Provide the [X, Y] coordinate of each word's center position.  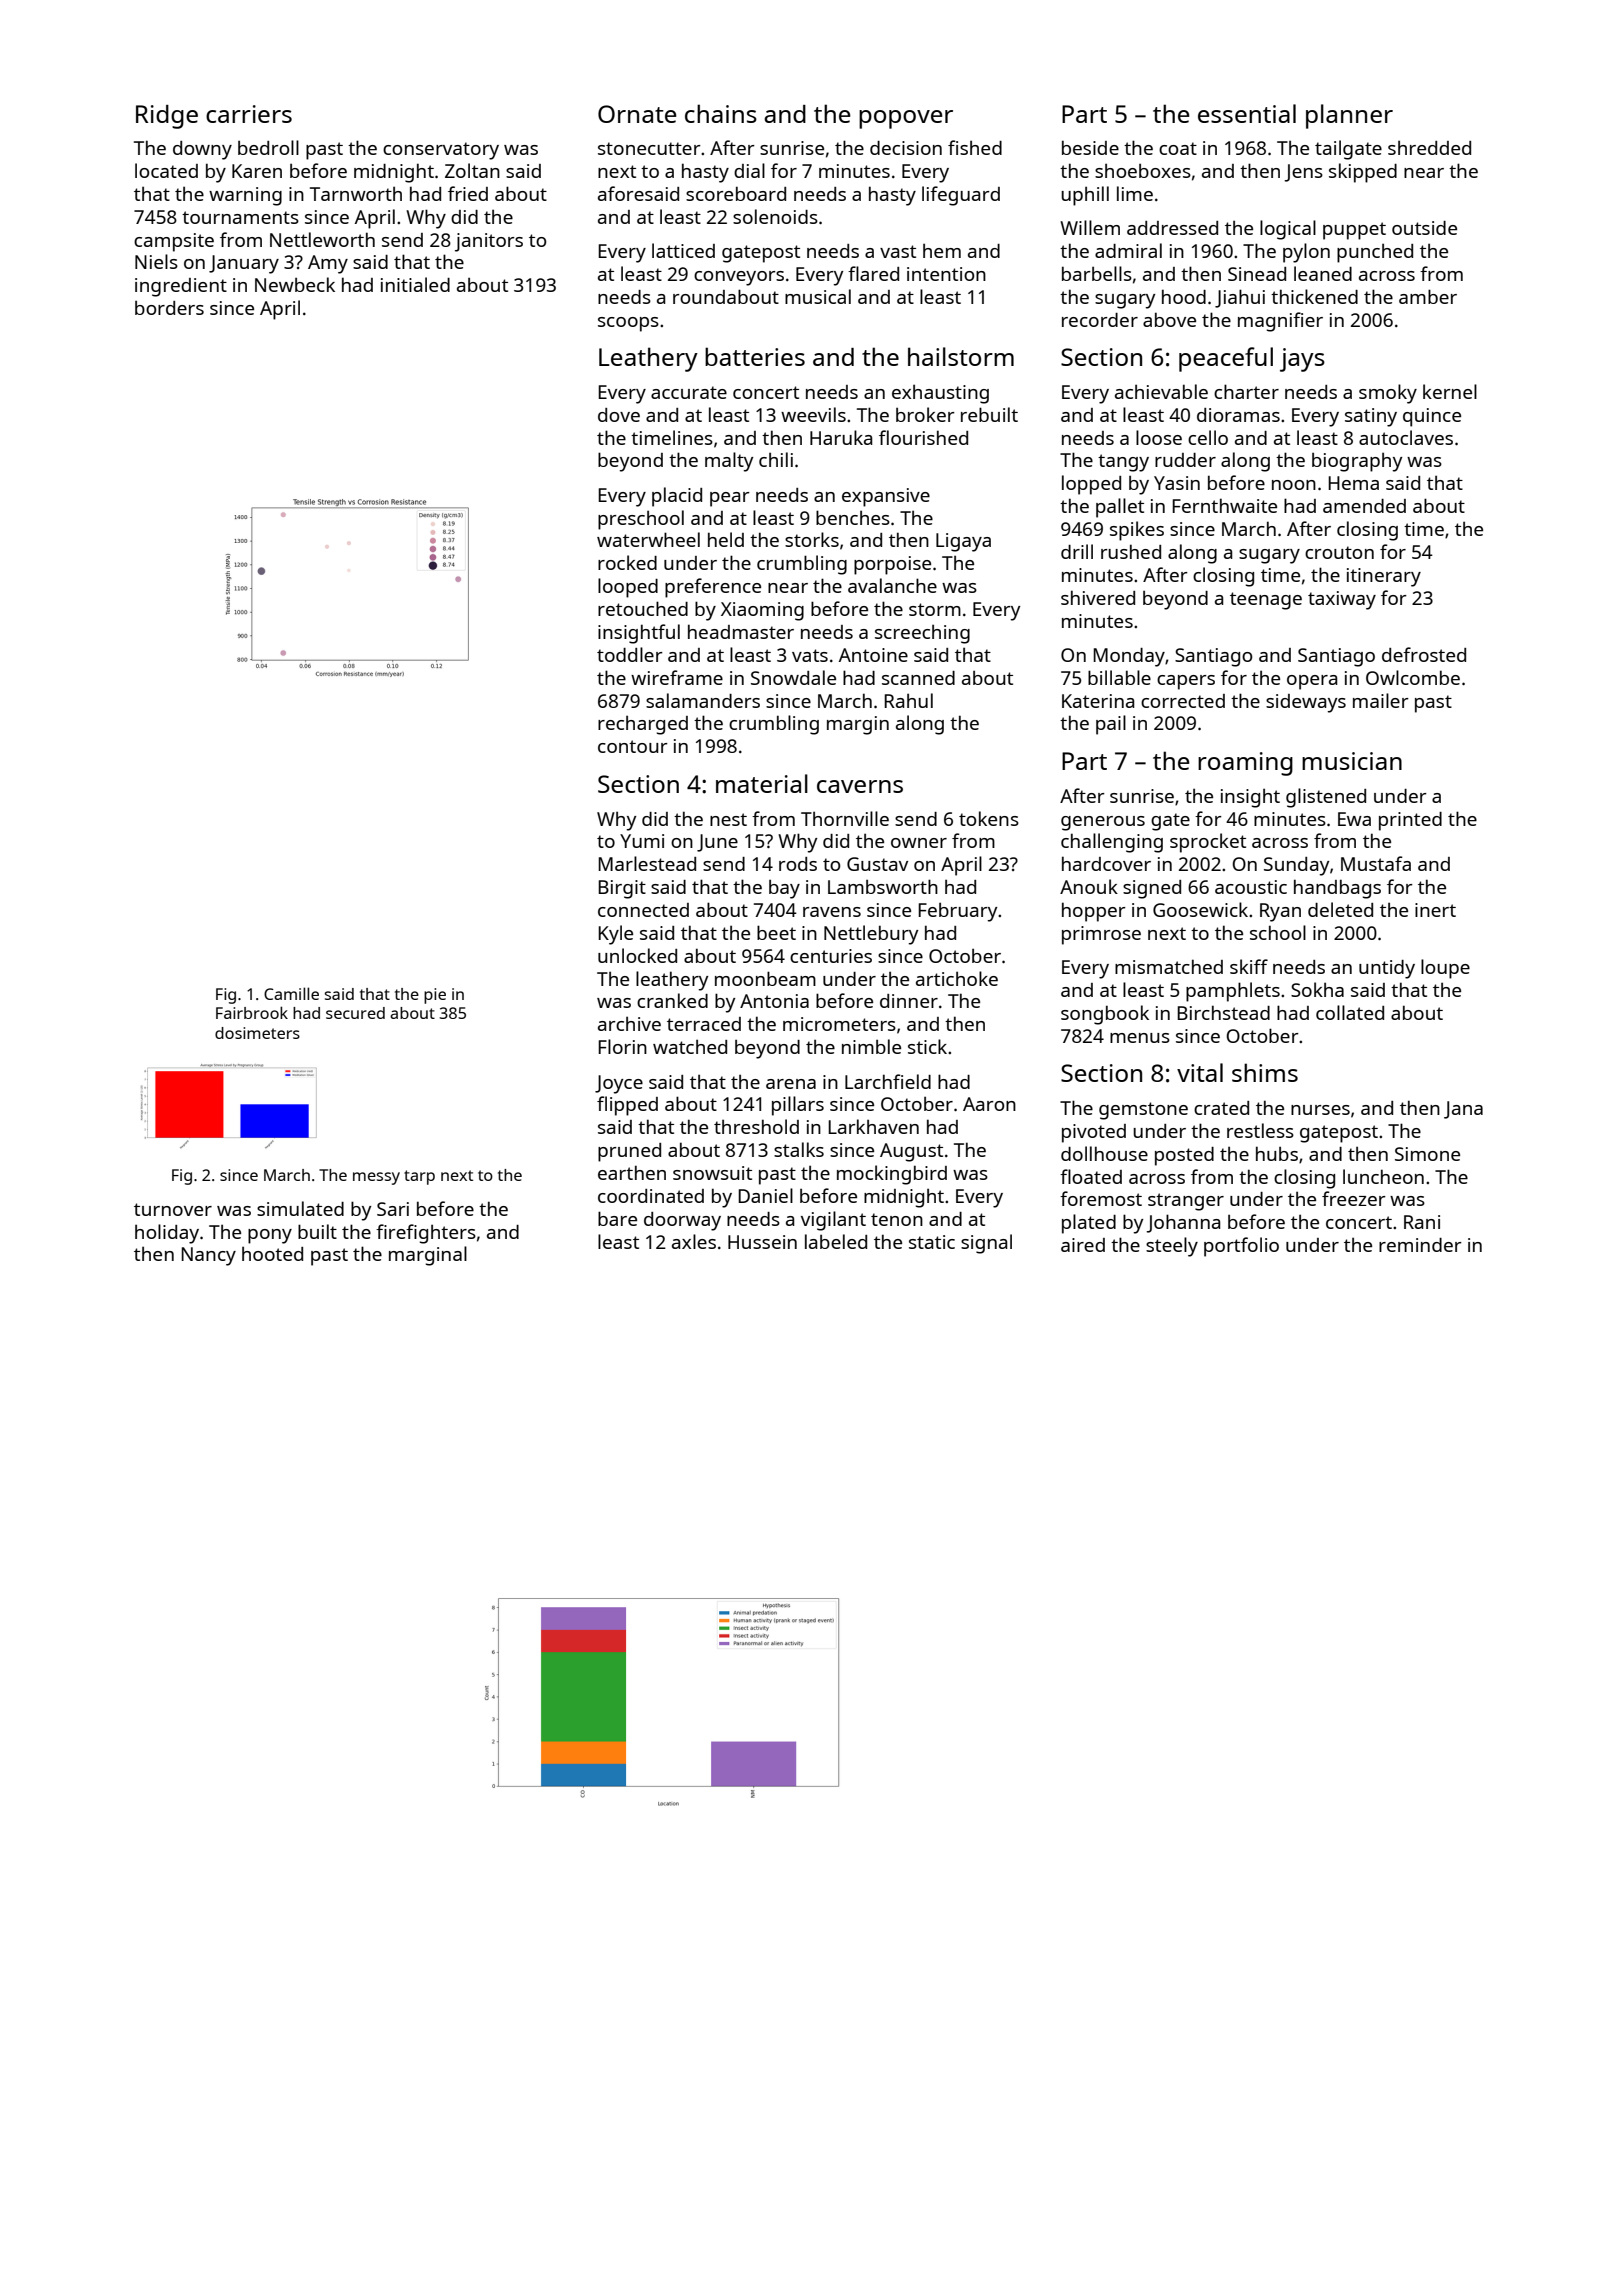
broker [925, 414]
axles [694, 1241]
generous [1103, 823]
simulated [300, 1208]
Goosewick [1200, 909]
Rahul [908, 700]
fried [468, 193]
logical [1288, 230]
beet [776, 932]
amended [1364, 506]
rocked [627, 562]
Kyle [615, 935]
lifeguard [961, 196]
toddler [630, 654]
